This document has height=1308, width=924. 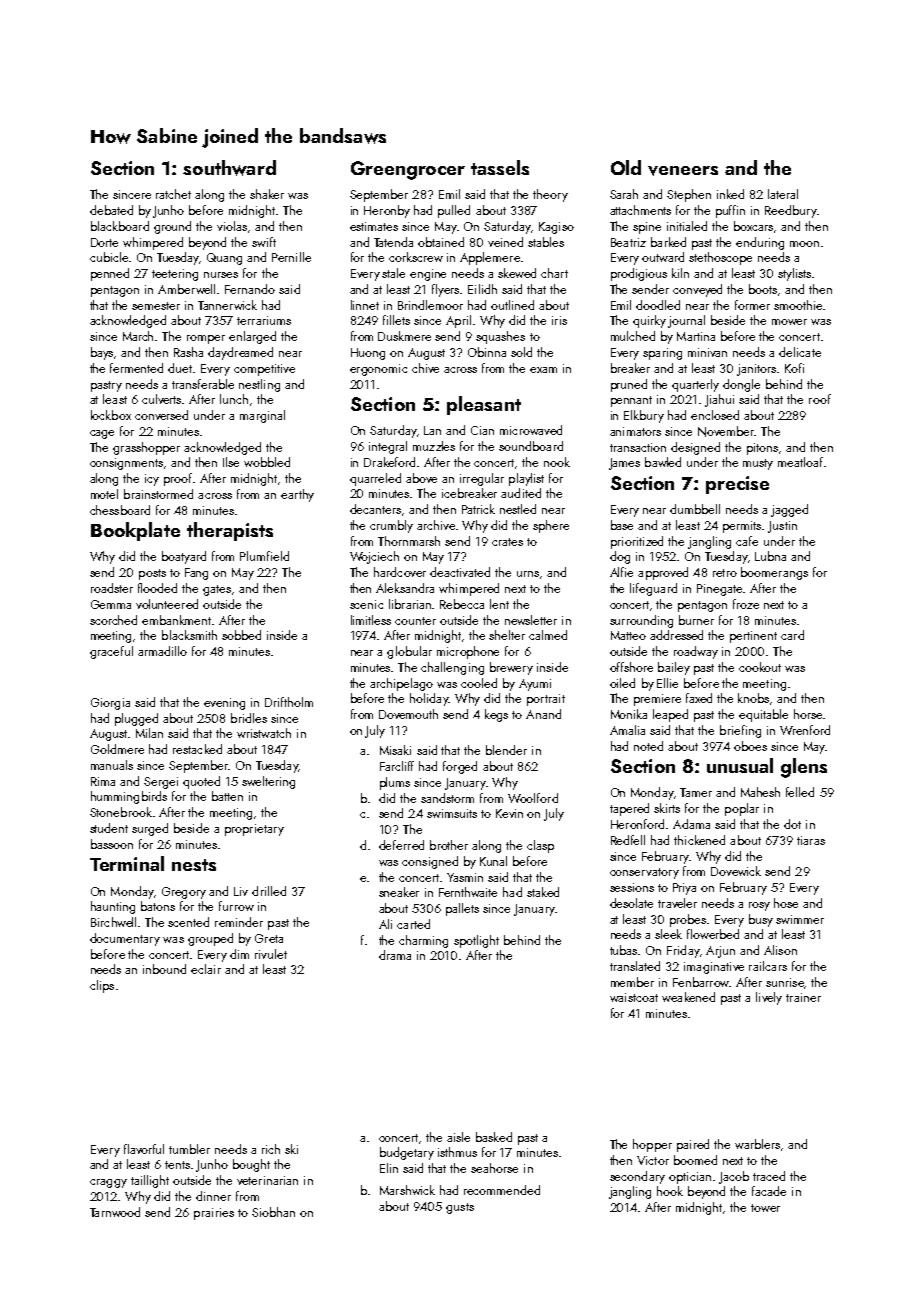 I want to click on nook, so click(x=557, y=462).
